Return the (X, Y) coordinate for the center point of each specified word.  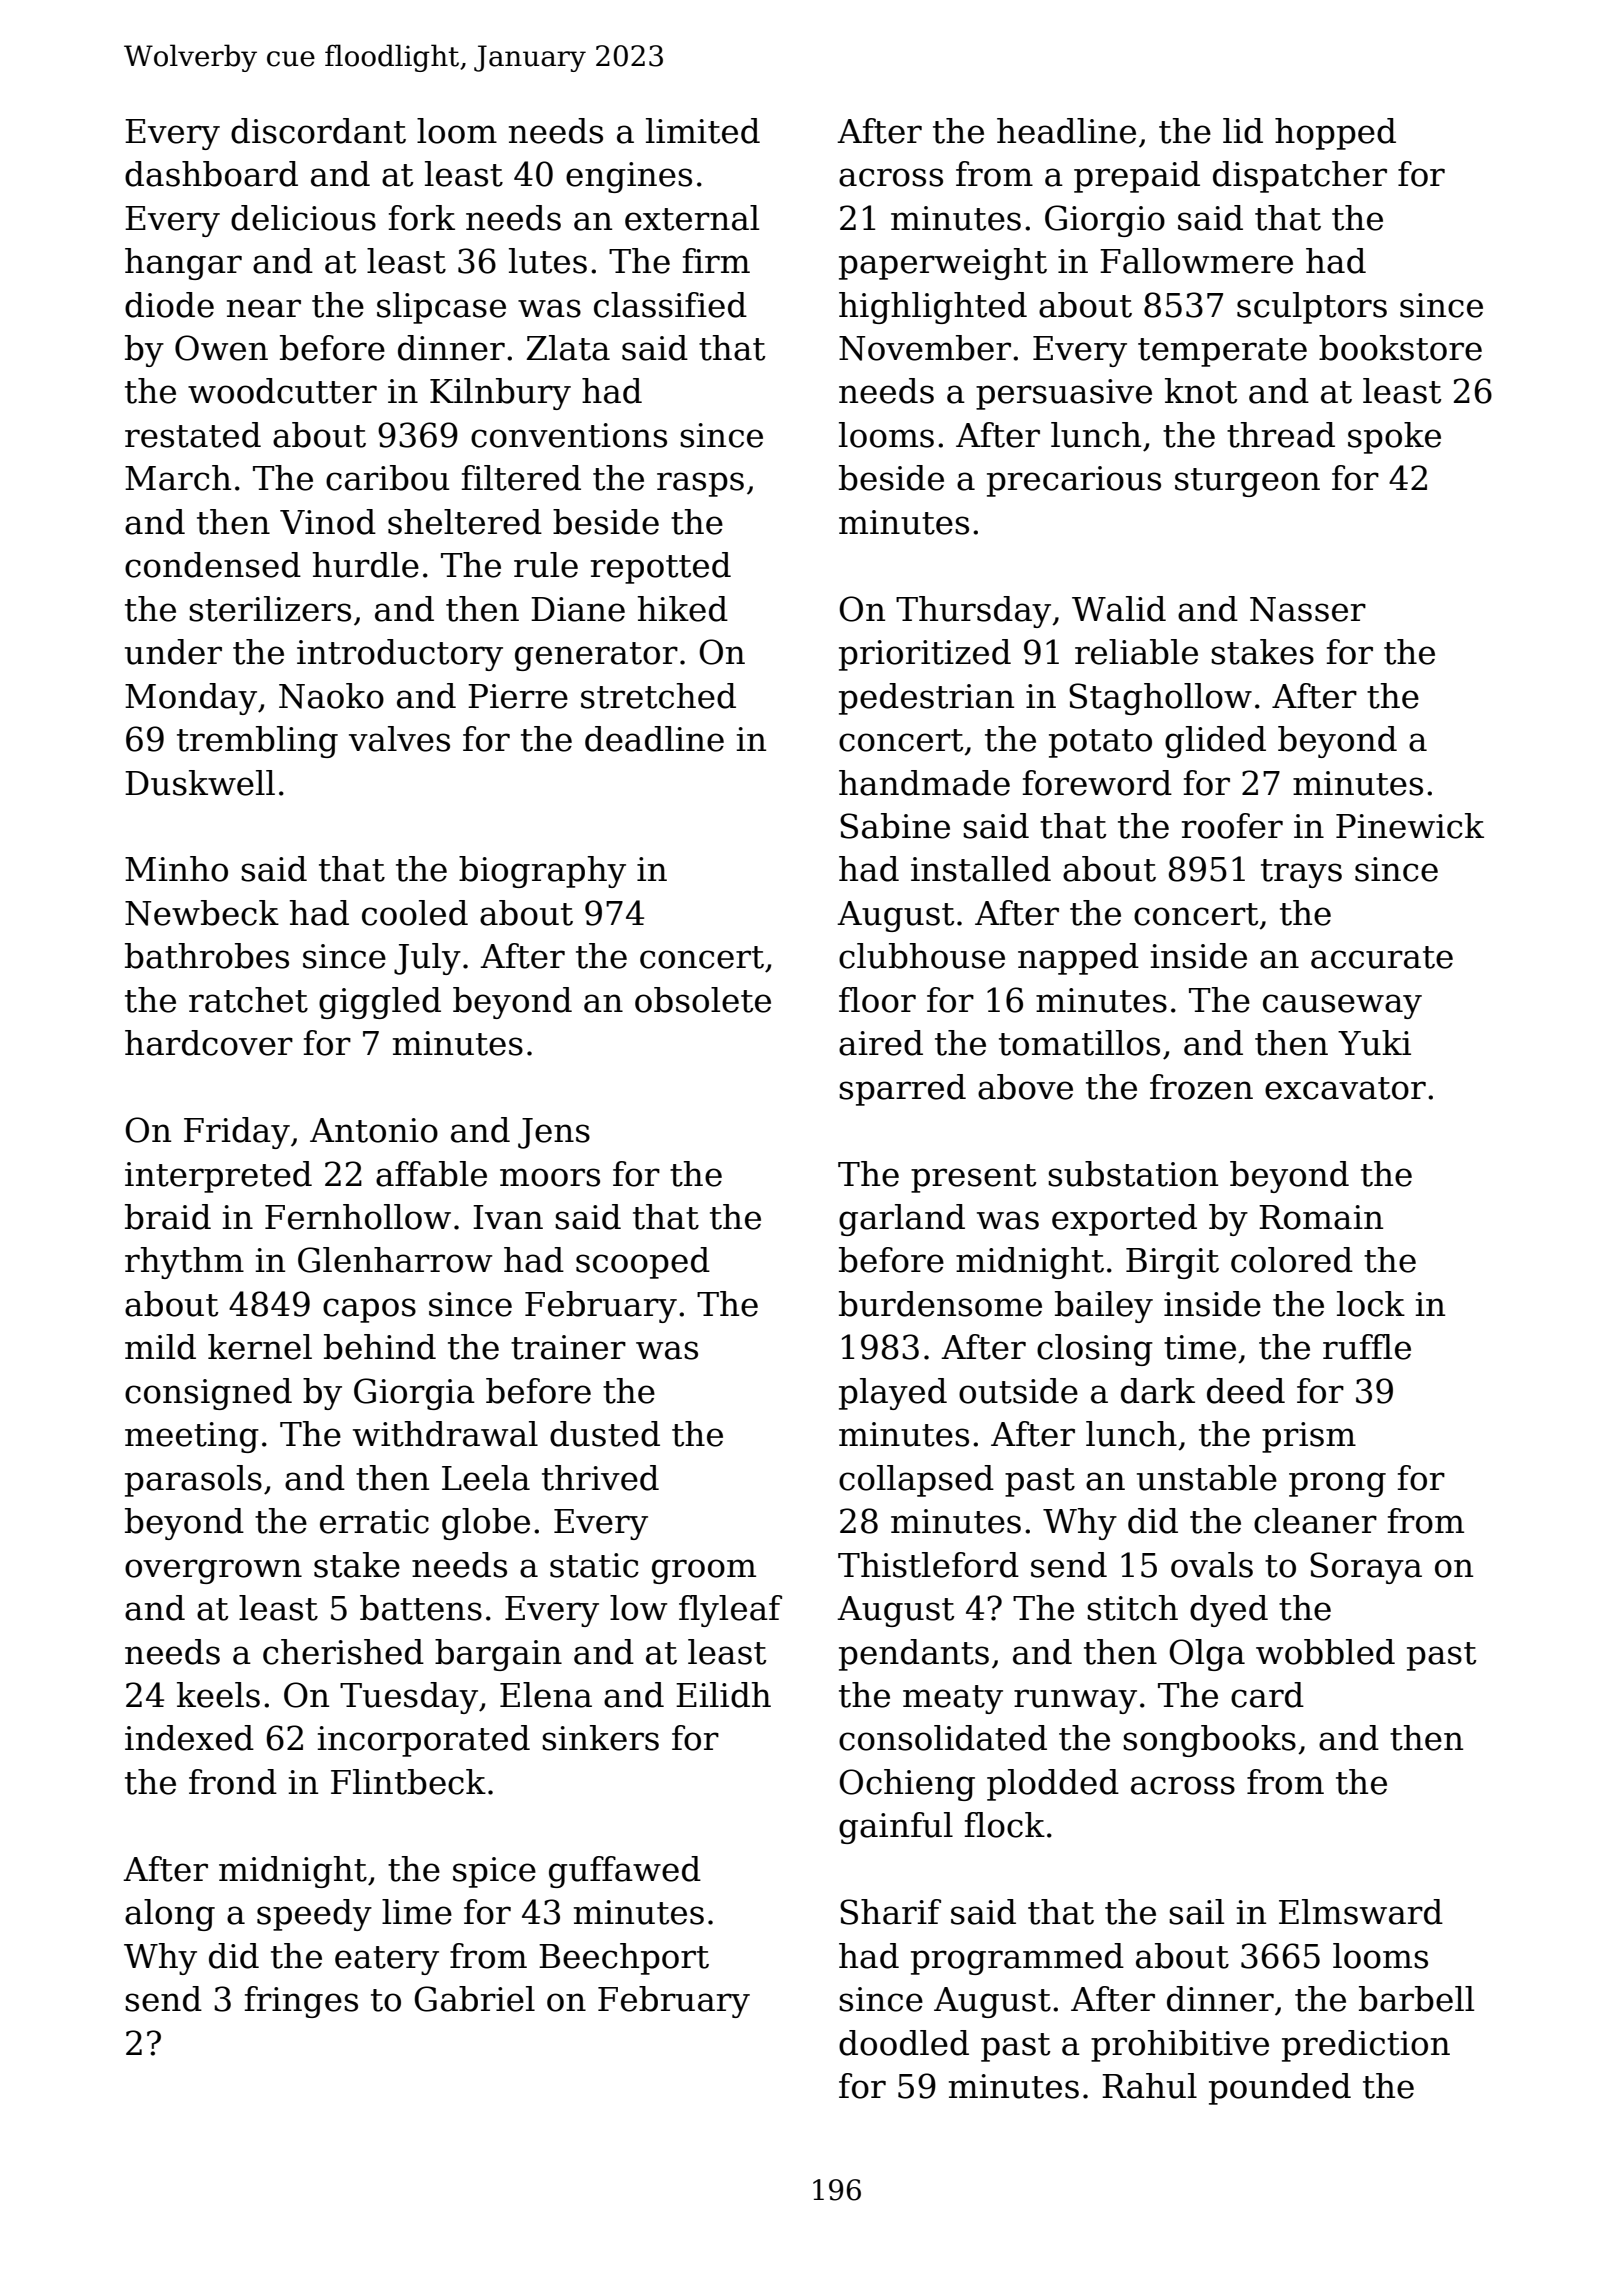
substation (1133, 1174)
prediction (1366, 2046)
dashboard (211, 174)
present (973, 1178)
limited (703, 131)
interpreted (218, 1177)
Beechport (624, 1959)
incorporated (424, 1741)
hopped (1335, 134)
